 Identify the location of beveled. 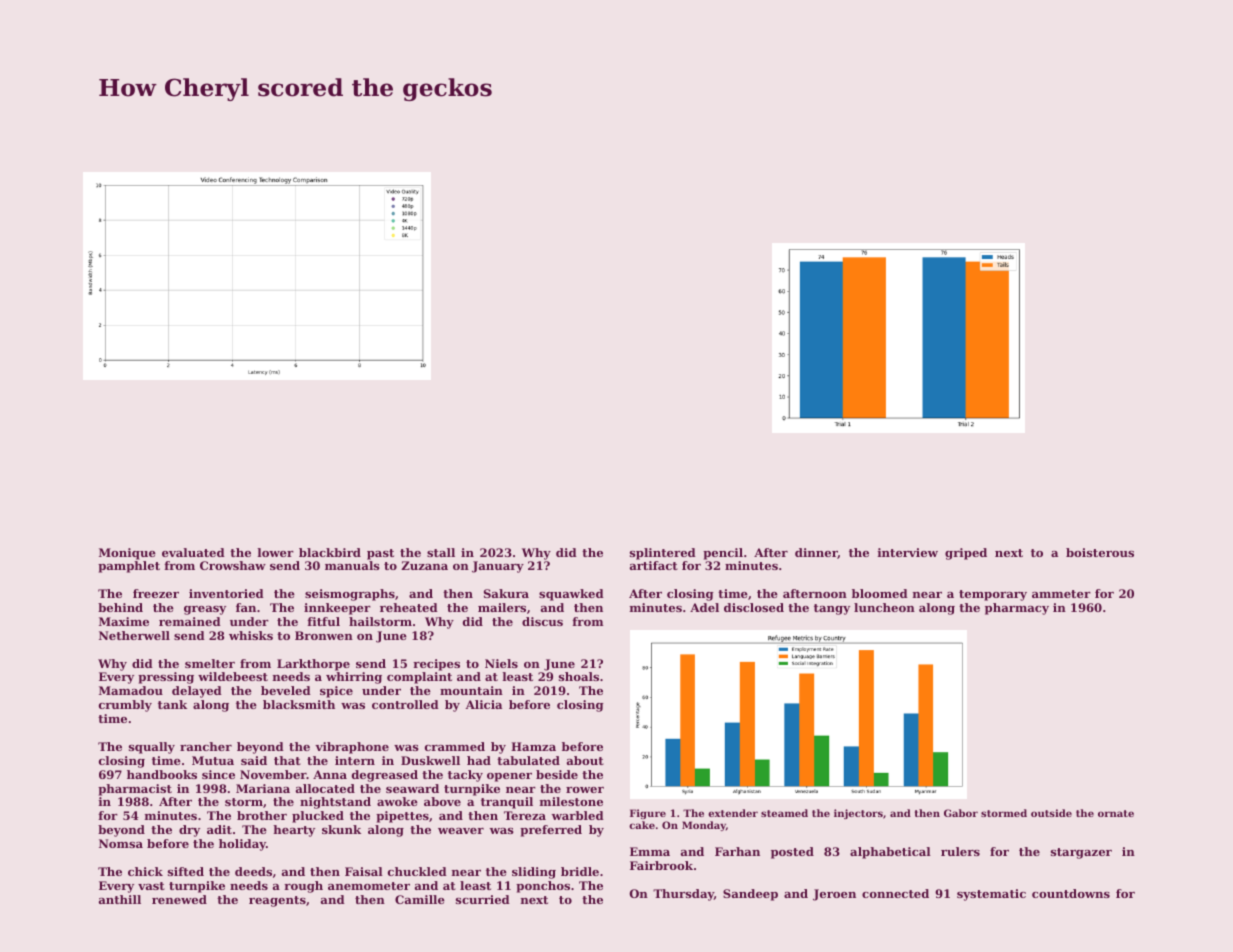
(286, 690).
